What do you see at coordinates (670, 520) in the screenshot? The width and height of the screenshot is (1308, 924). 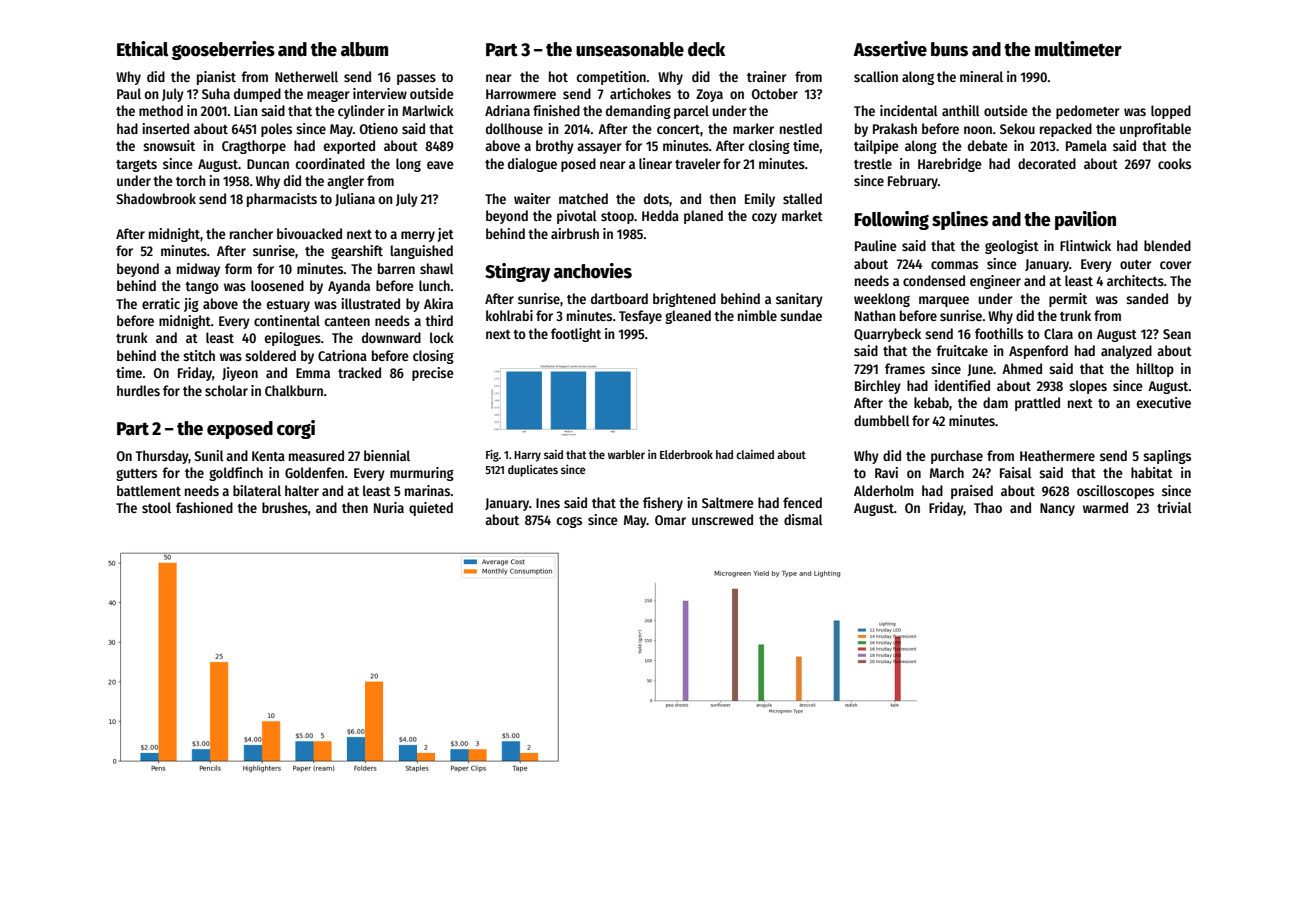 I see `Omar` at bounding box center [670, 520].
